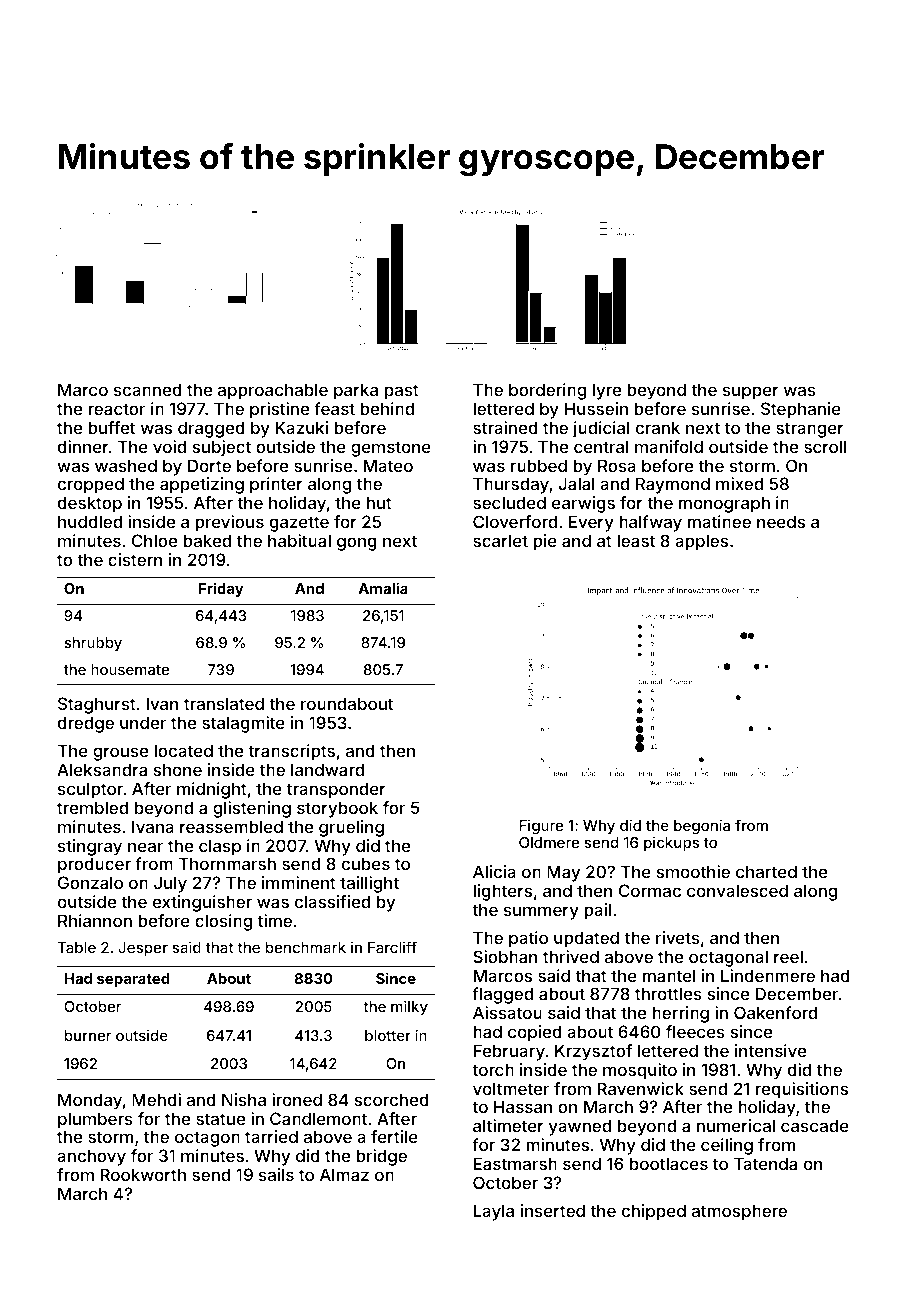  I want to click on convalesced, so click(737, 890).
